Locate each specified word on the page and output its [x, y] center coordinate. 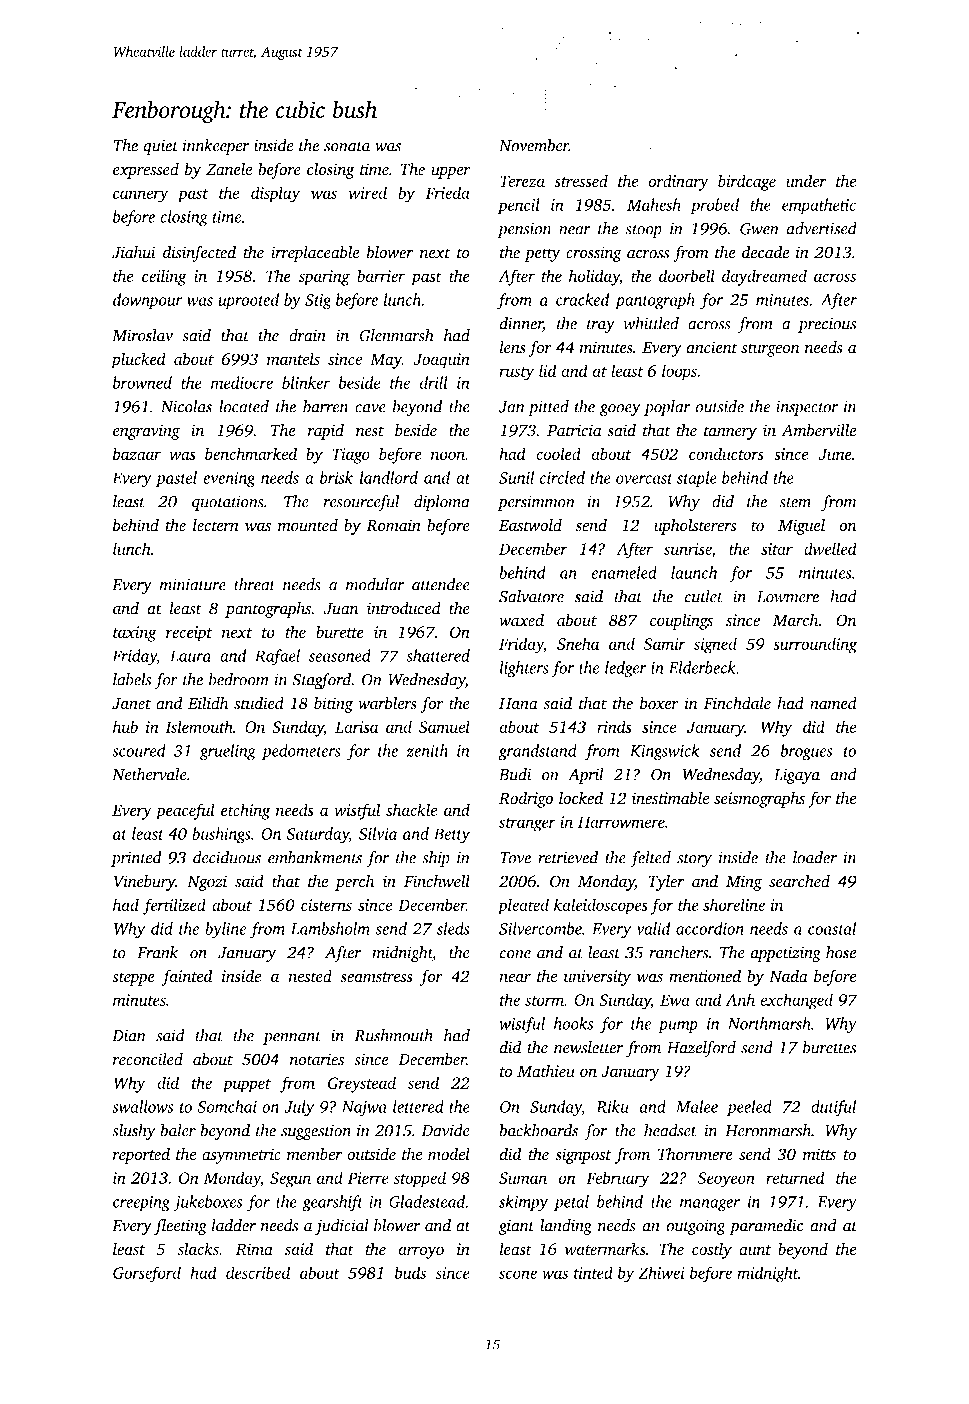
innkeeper [216, 147]
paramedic [766, 1227]
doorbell [687, 275]
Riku [612, 1106]
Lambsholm [330, 928]
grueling [228, 752]
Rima [254, 1249]
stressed [581, 180]
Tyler [666, 883]
